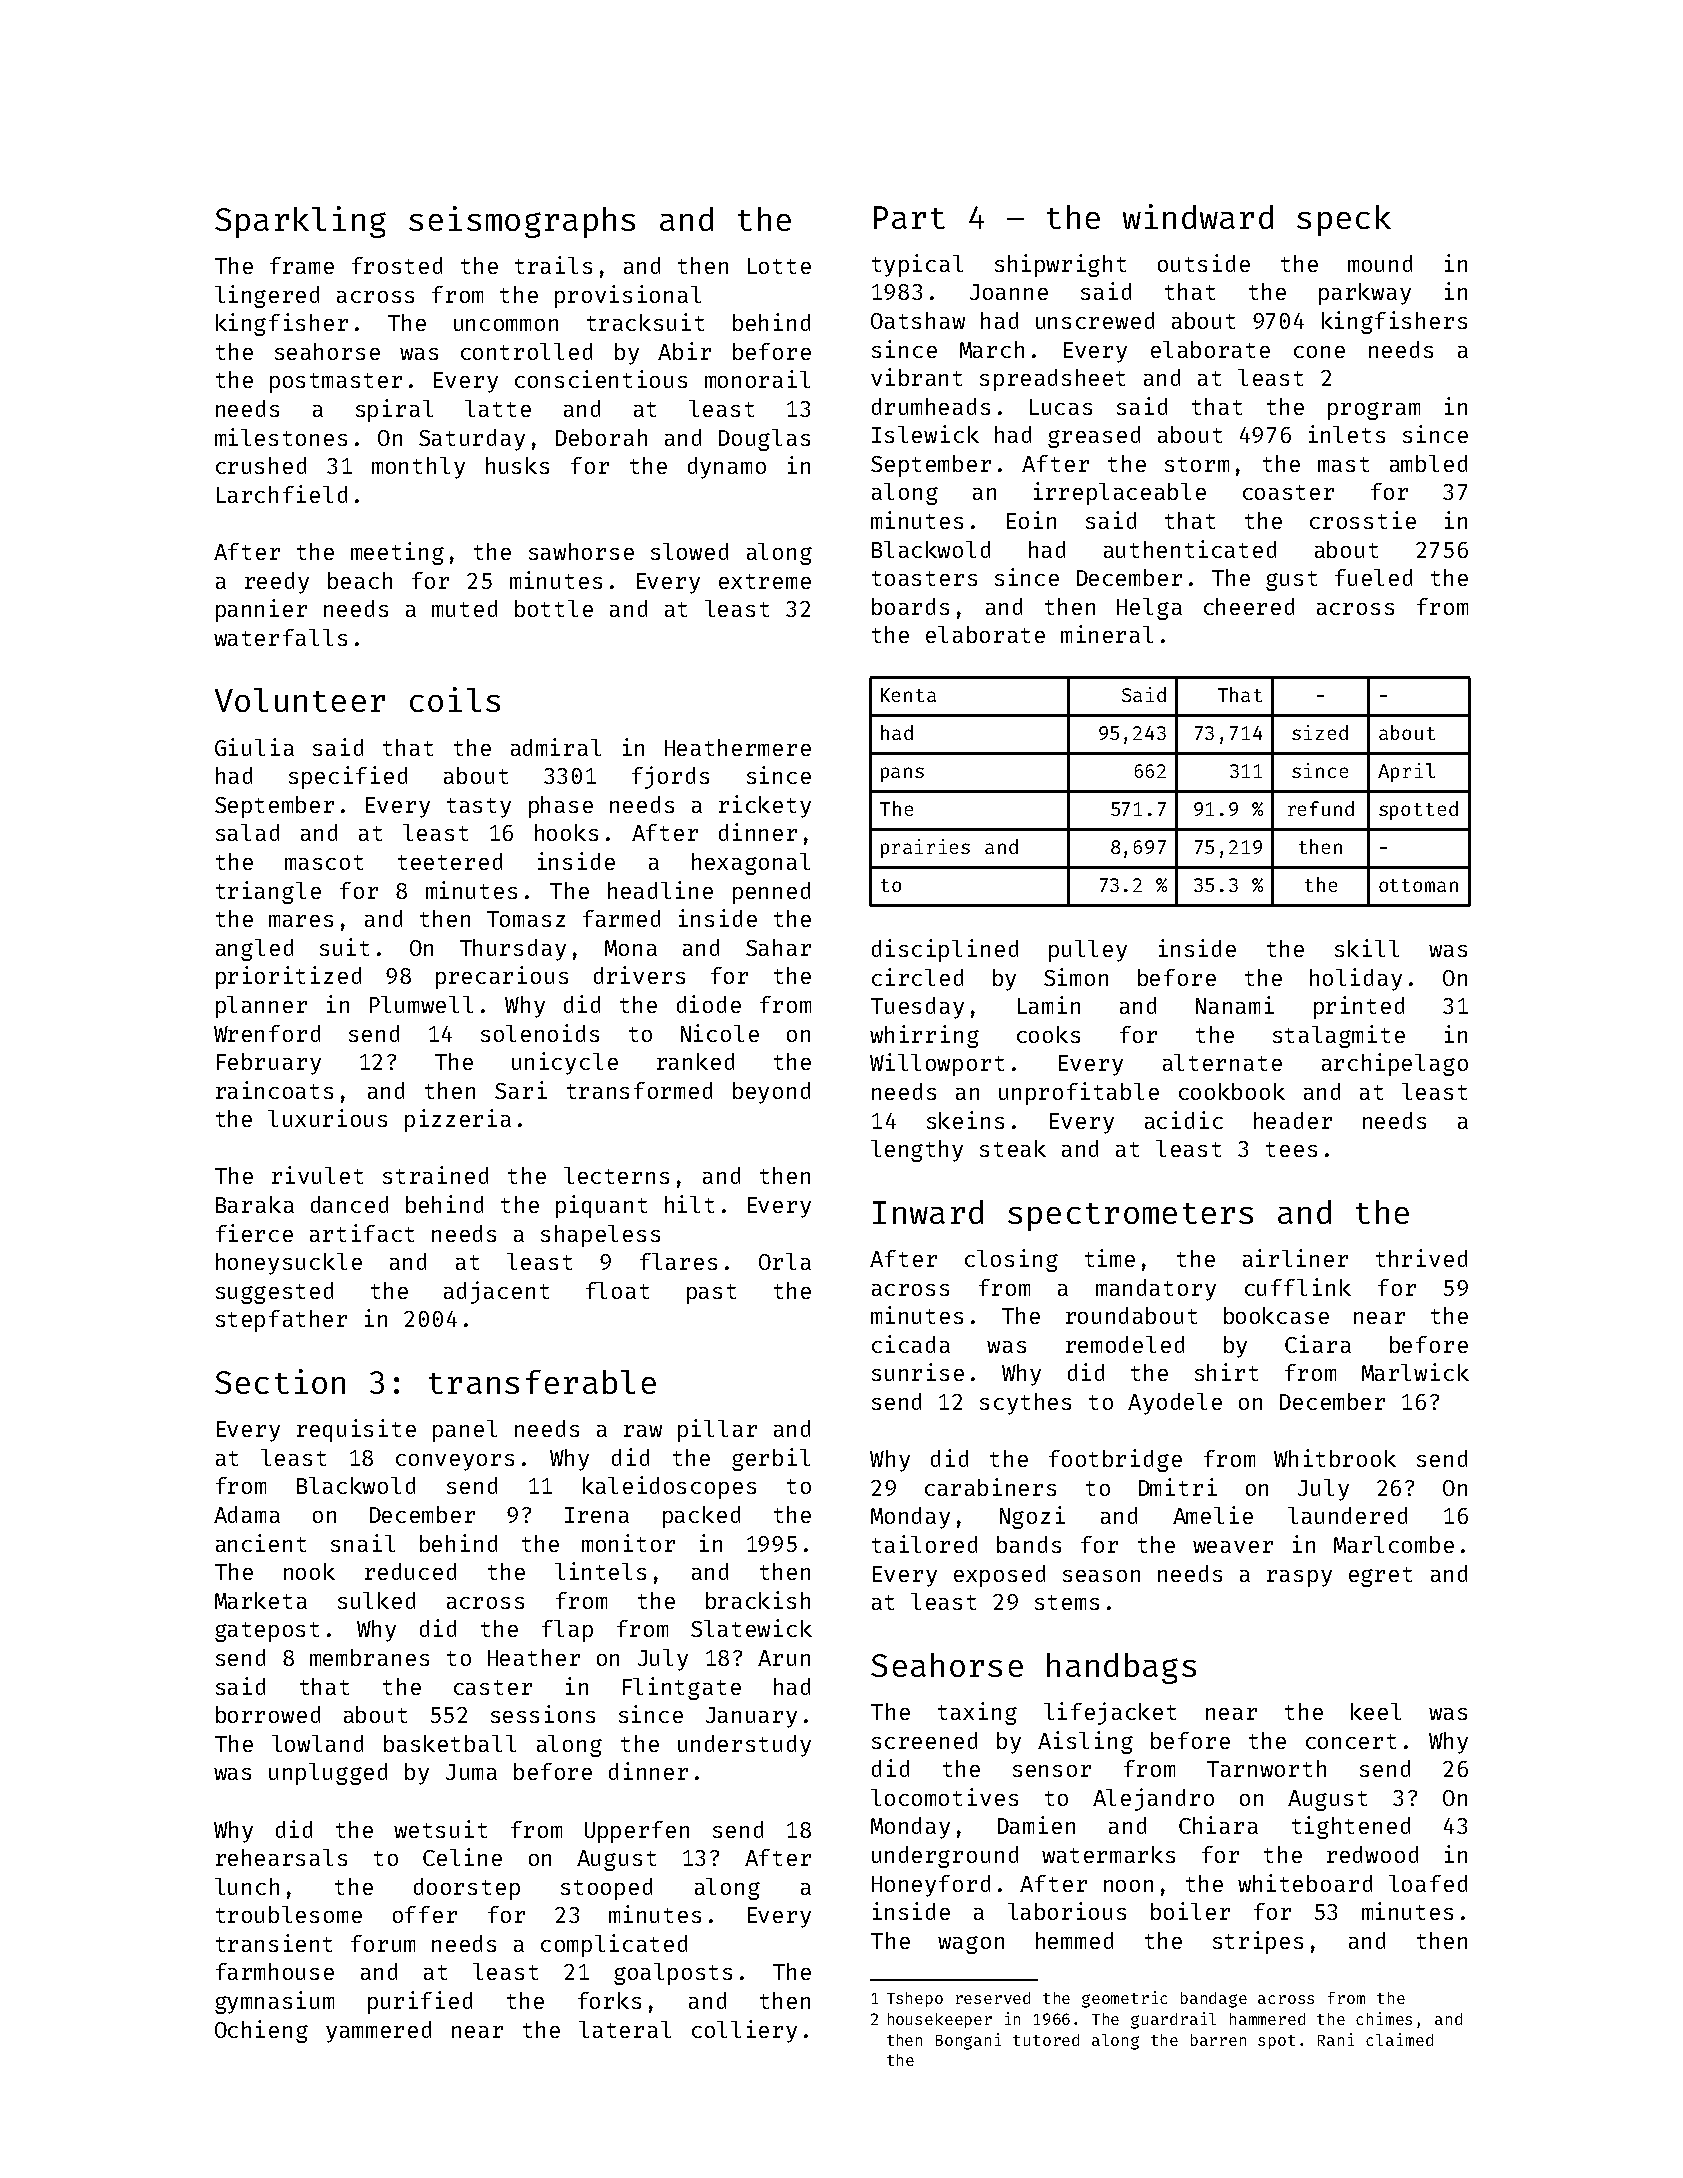 The width and height of the screenshot is (1683, 2178). I want to click on extreme, so click(765, 581).
